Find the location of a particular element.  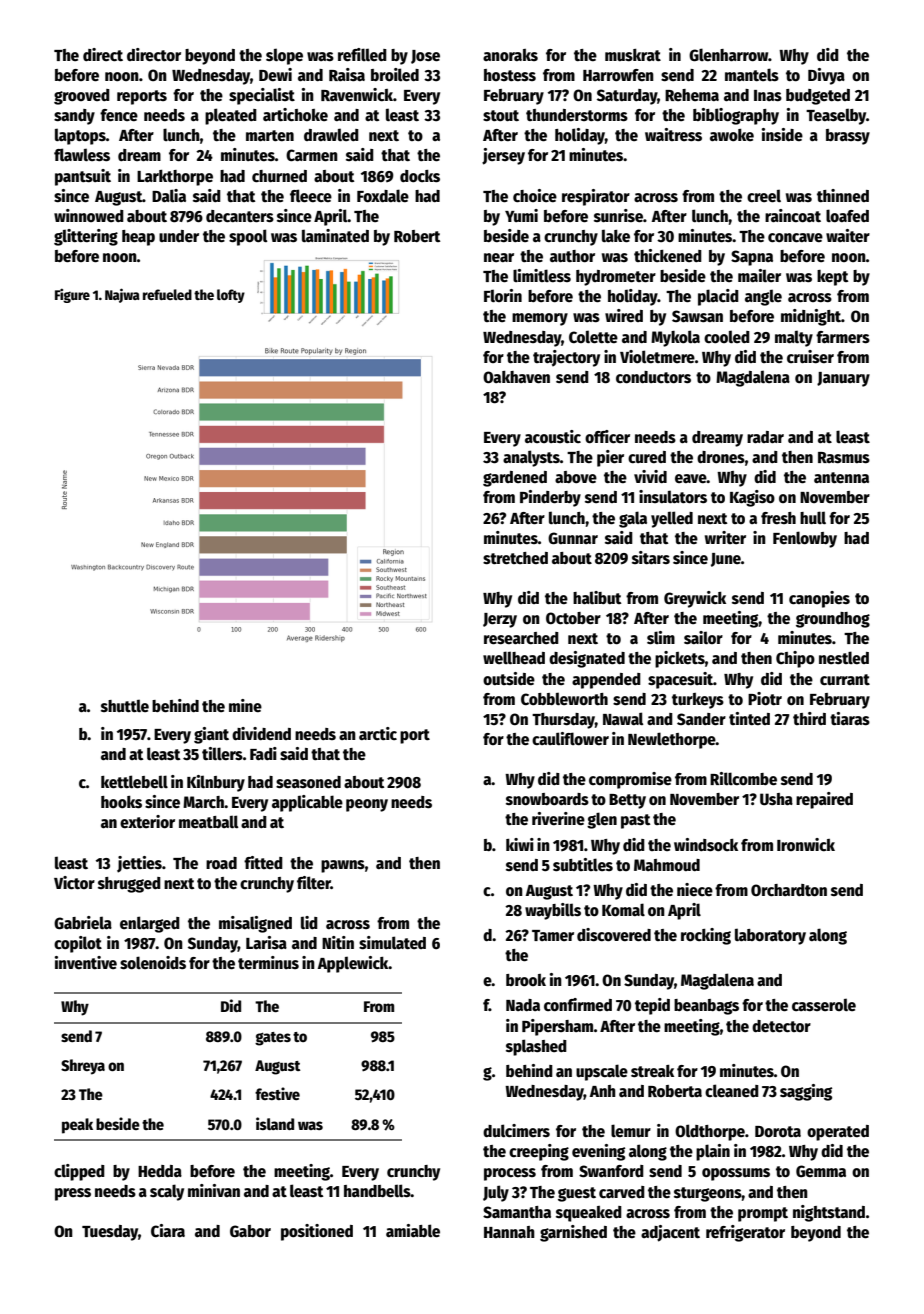

Ciara is located at coordinates (168, 1230).
